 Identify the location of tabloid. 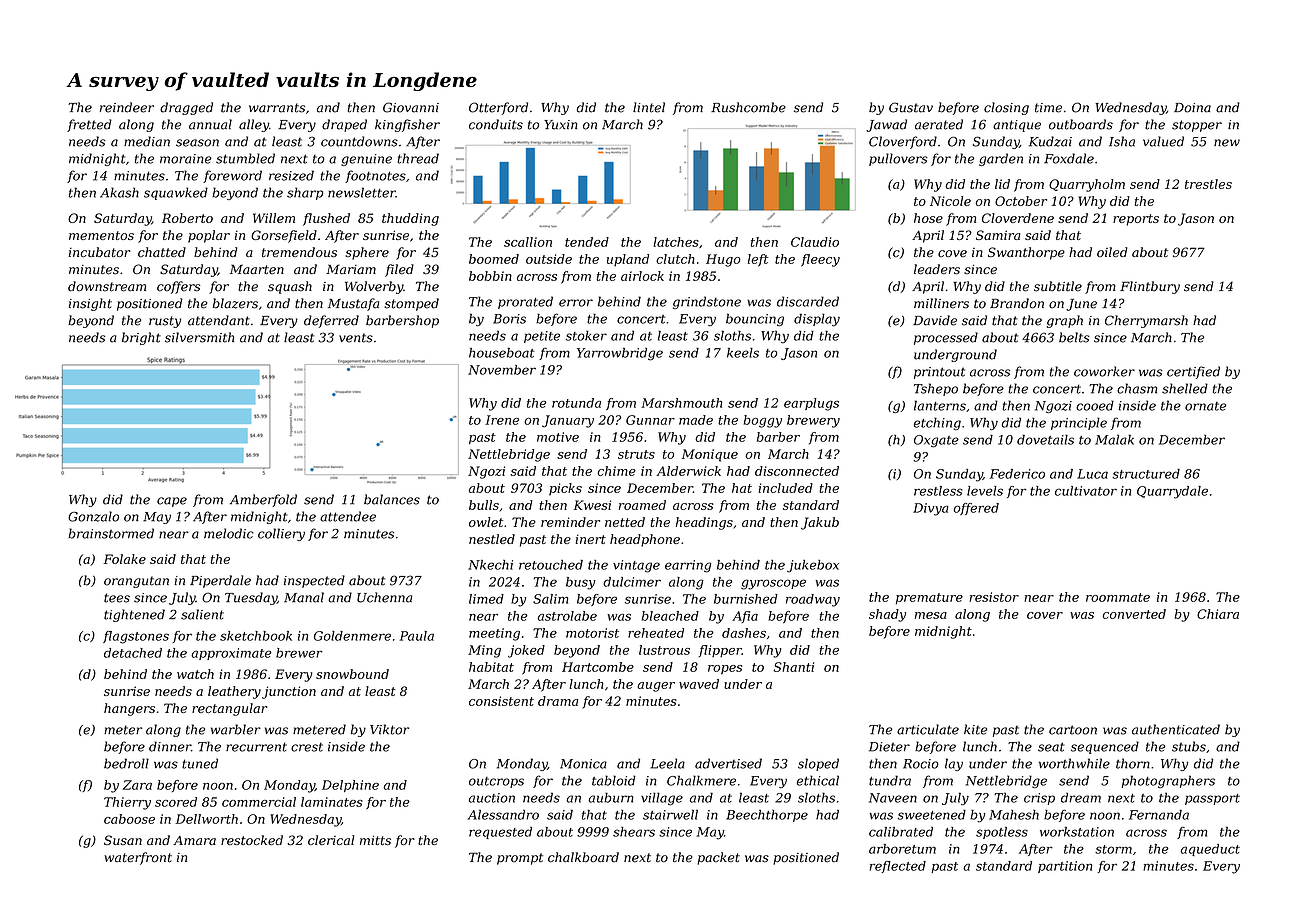
(614, 780).
